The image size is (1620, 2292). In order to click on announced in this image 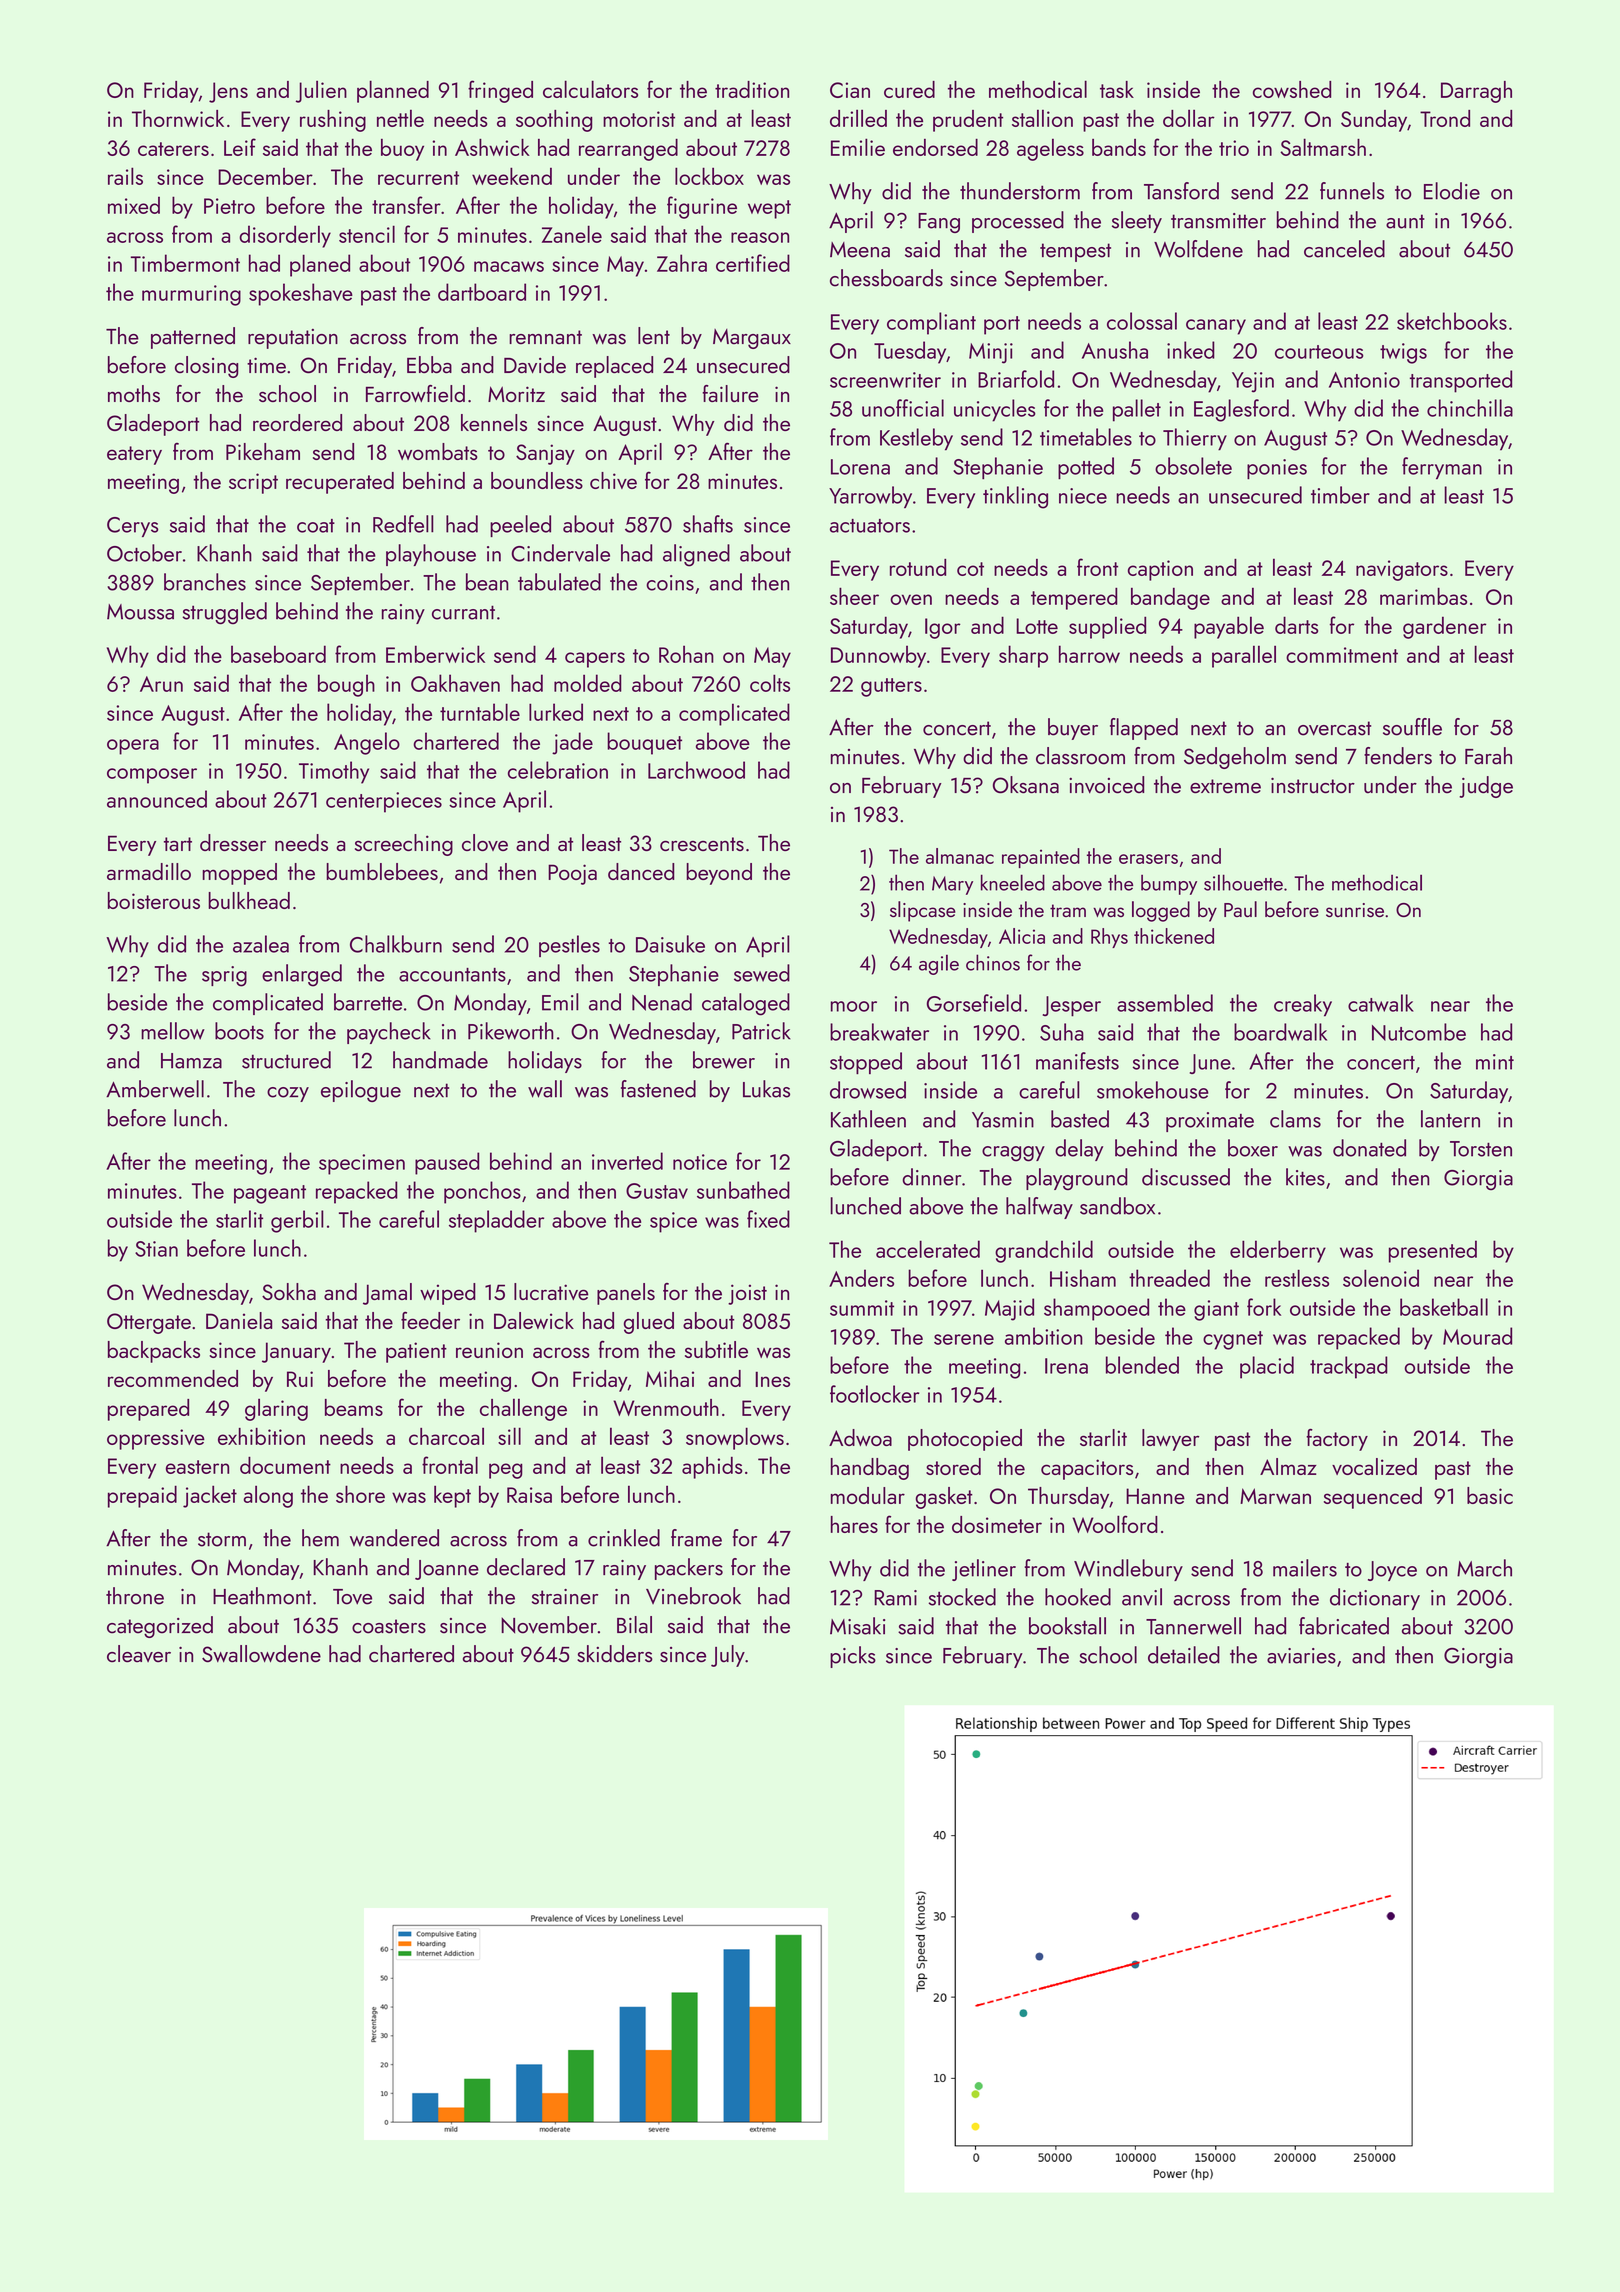, I will do `click(157, 799)`.
